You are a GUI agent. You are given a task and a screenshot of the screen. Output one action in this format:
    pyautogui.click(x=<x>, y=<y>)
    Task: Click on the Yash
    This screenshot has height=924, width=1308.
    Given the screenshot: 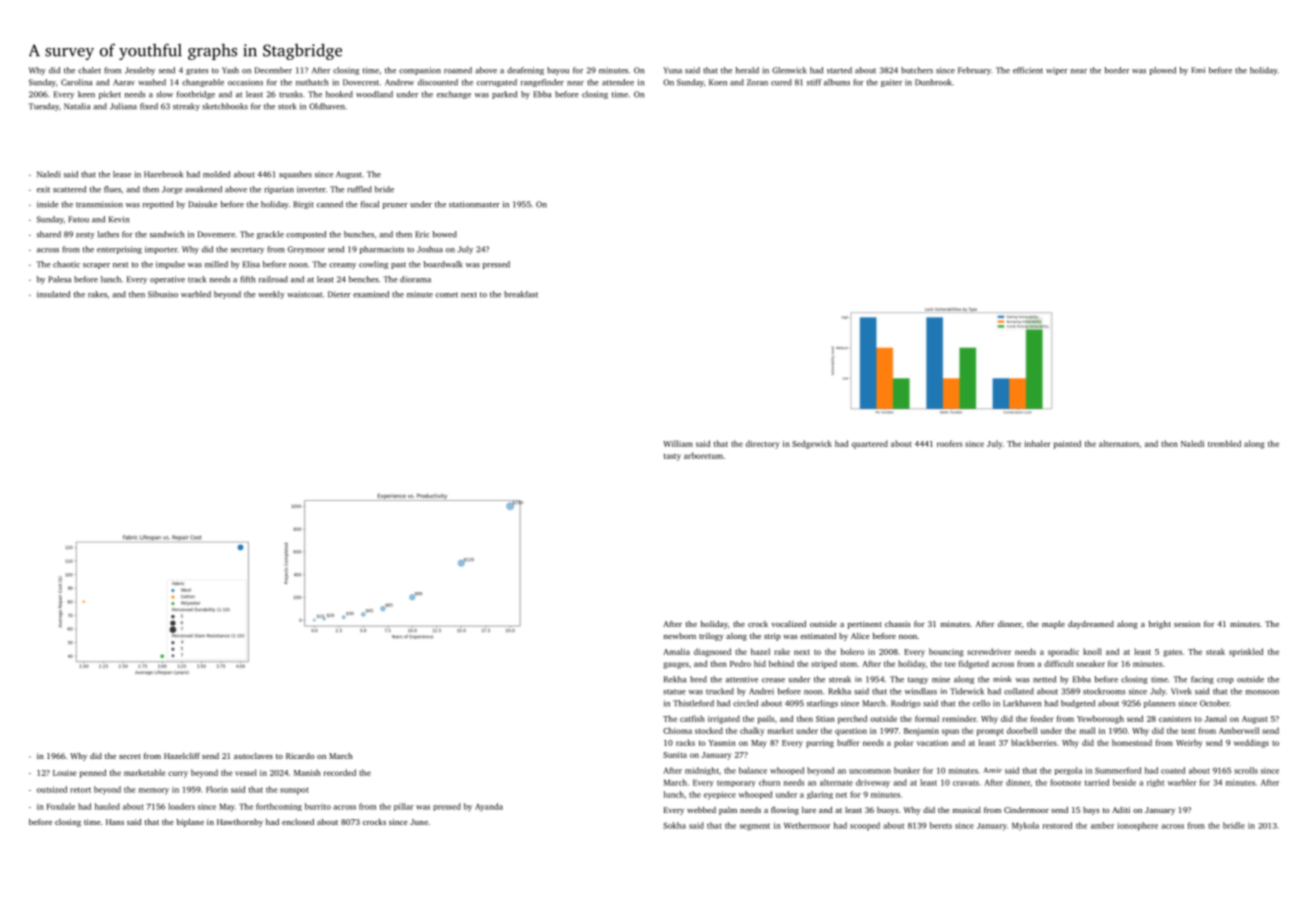 What is the action you would take?
    pyautogui.click(x=230, y=70)
